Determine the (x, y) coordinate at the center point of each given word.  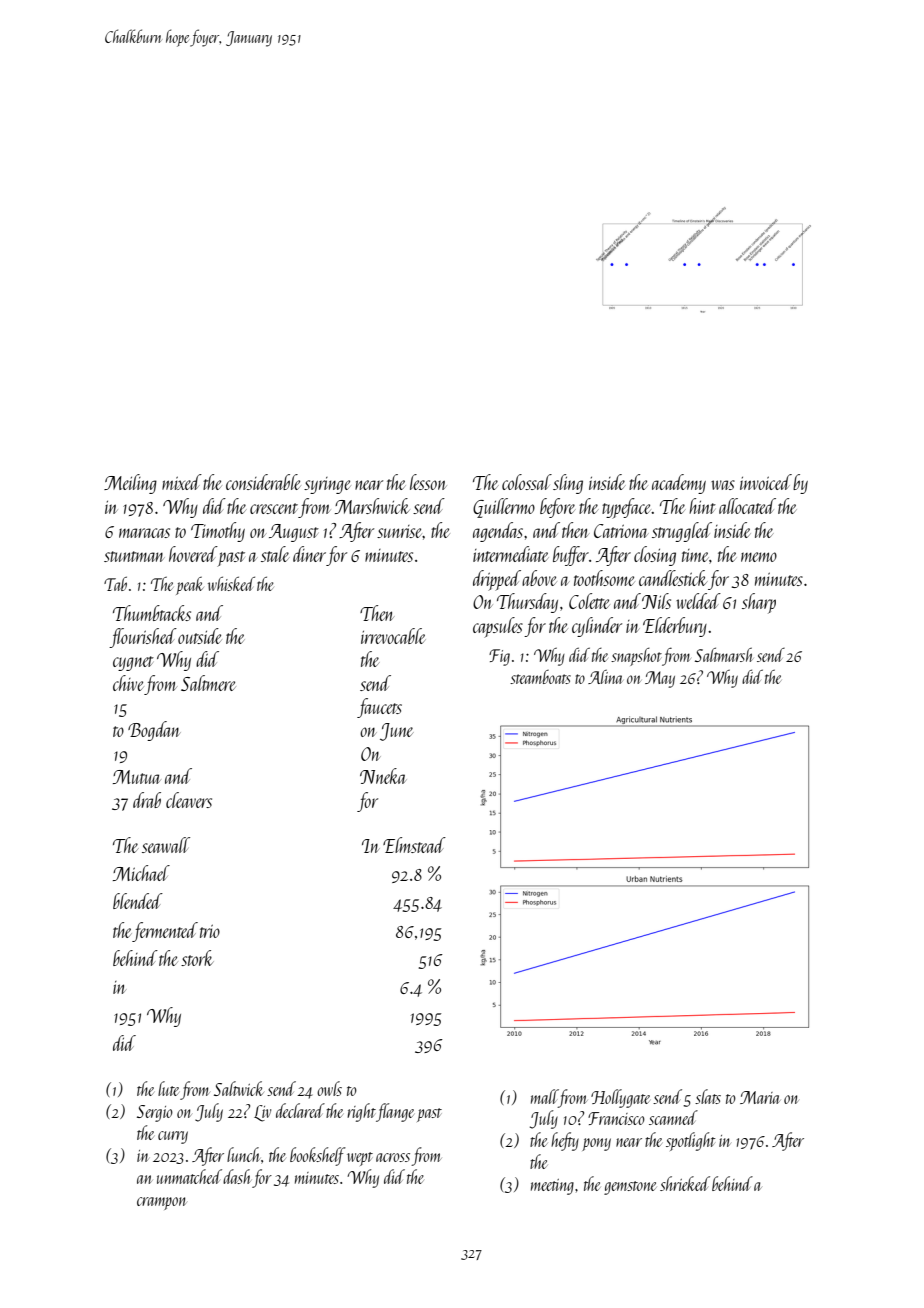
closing (655, 556)
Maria (760, 1097)
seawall (166, 845)
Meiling (130, 484)
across (393, 1157)
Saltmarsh (724, 654)
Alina (605, 677)
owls (329, 1088)
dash (237, 1176)
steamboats (540, 677)
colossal (527, 482)
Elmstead (414, 845)
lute (168, 1088)
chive (128, 683)
